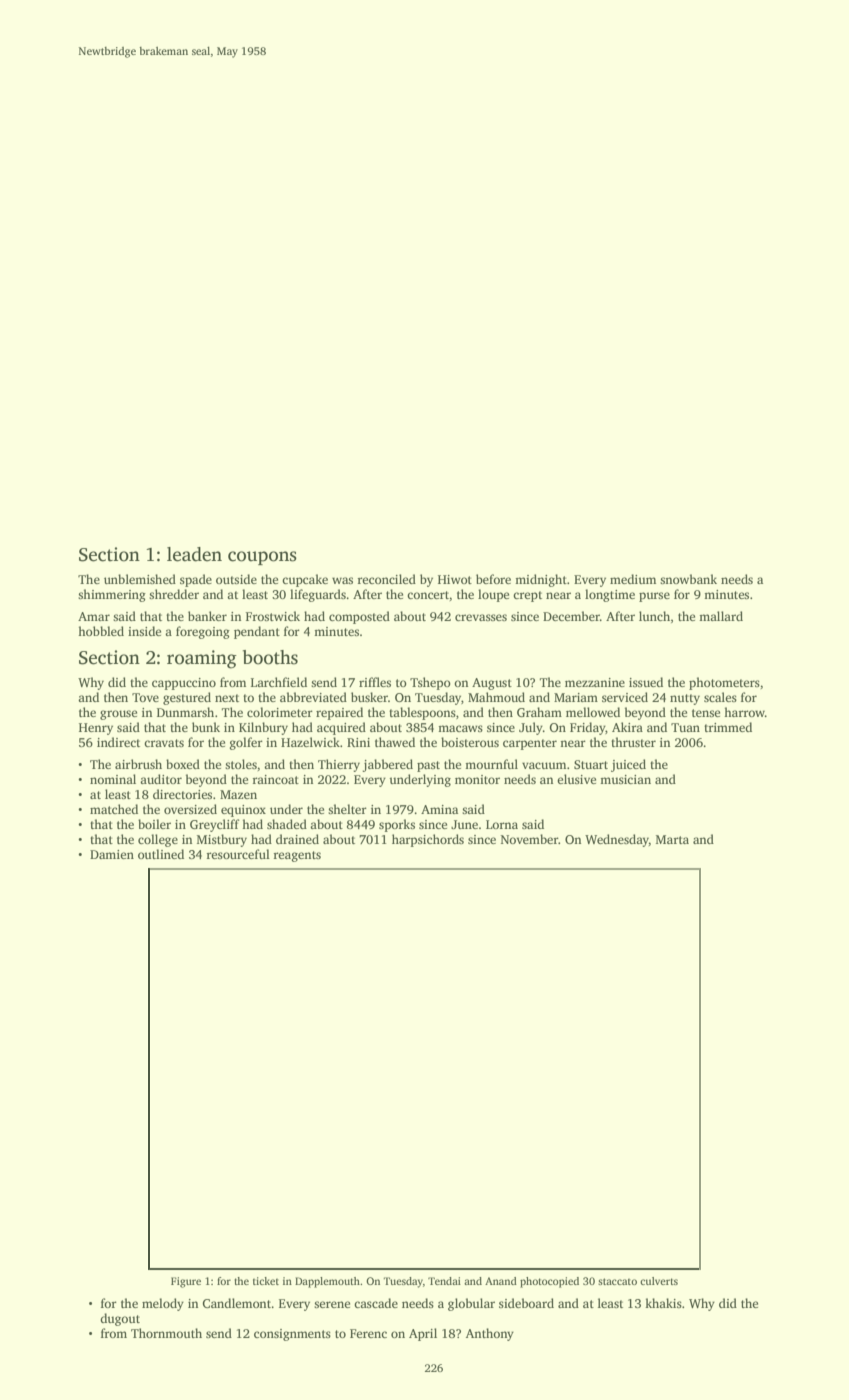  What do you see at coordinates (297, 856) in the screenshot?
I see `reagents` at bounding box center [297, 856].
